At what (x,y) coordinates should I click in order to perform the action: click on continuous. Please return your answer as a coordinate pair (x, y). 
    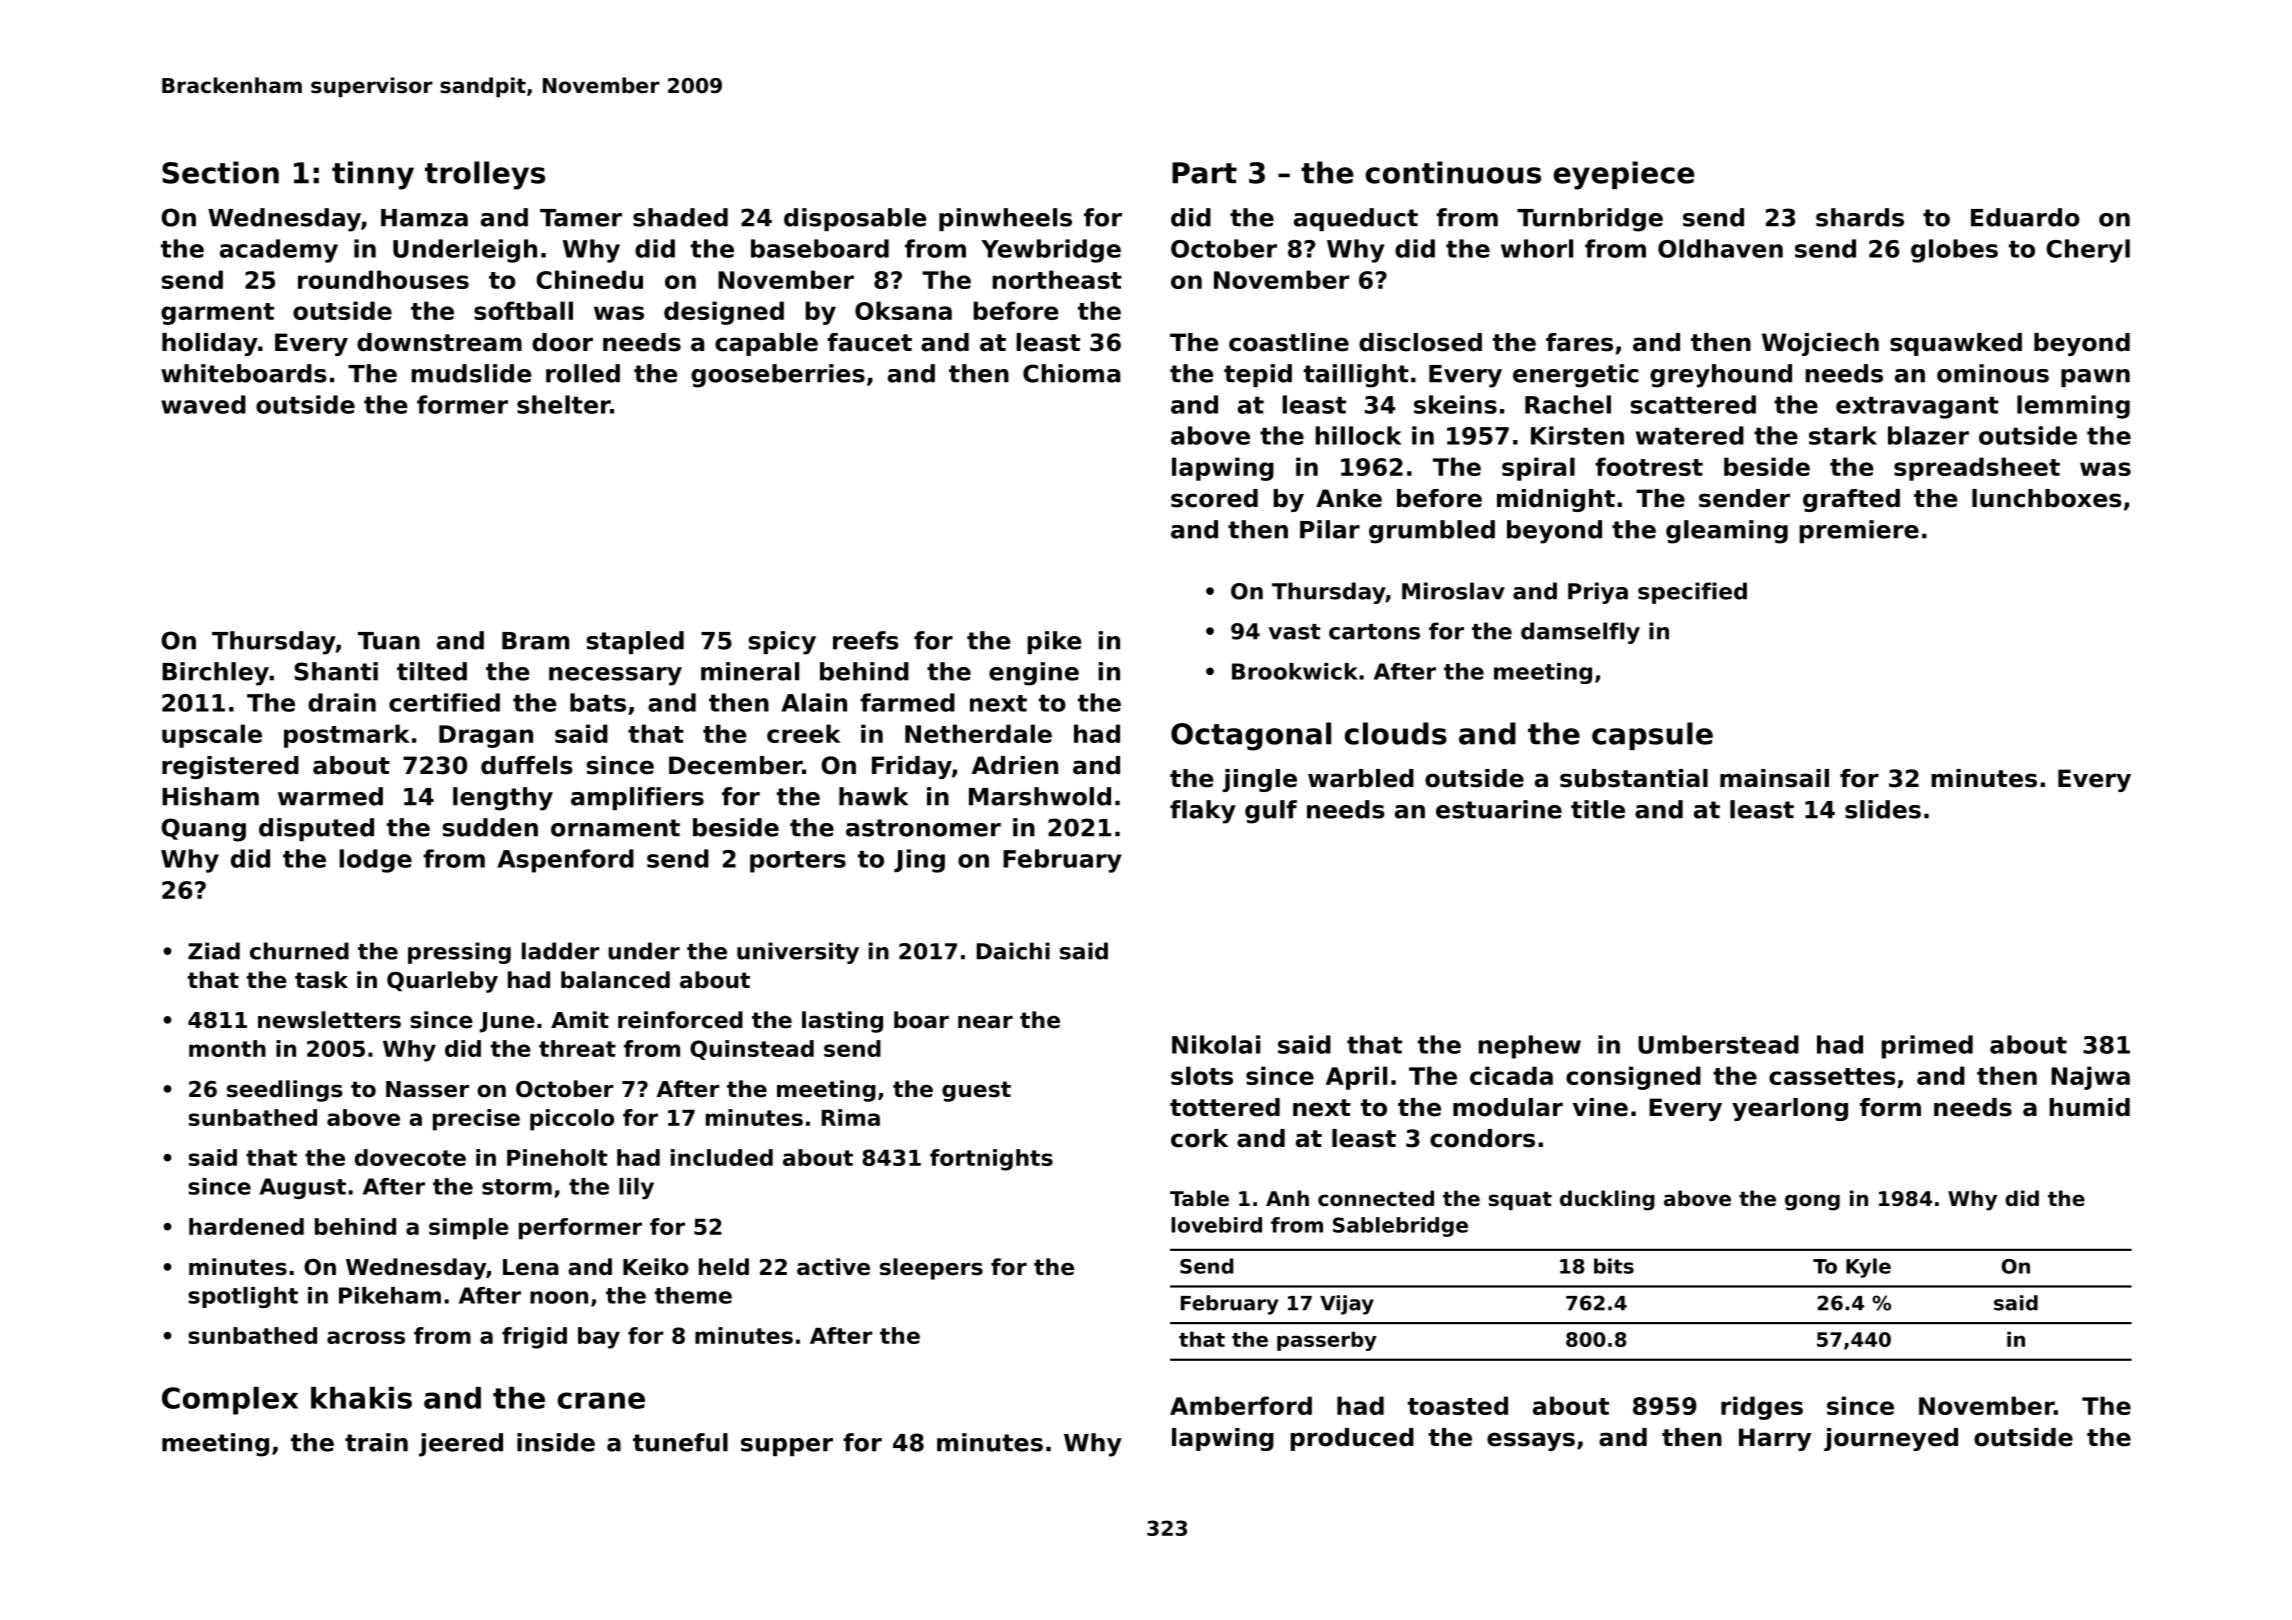
    Looking at the image, I should click on (1453, 172).
